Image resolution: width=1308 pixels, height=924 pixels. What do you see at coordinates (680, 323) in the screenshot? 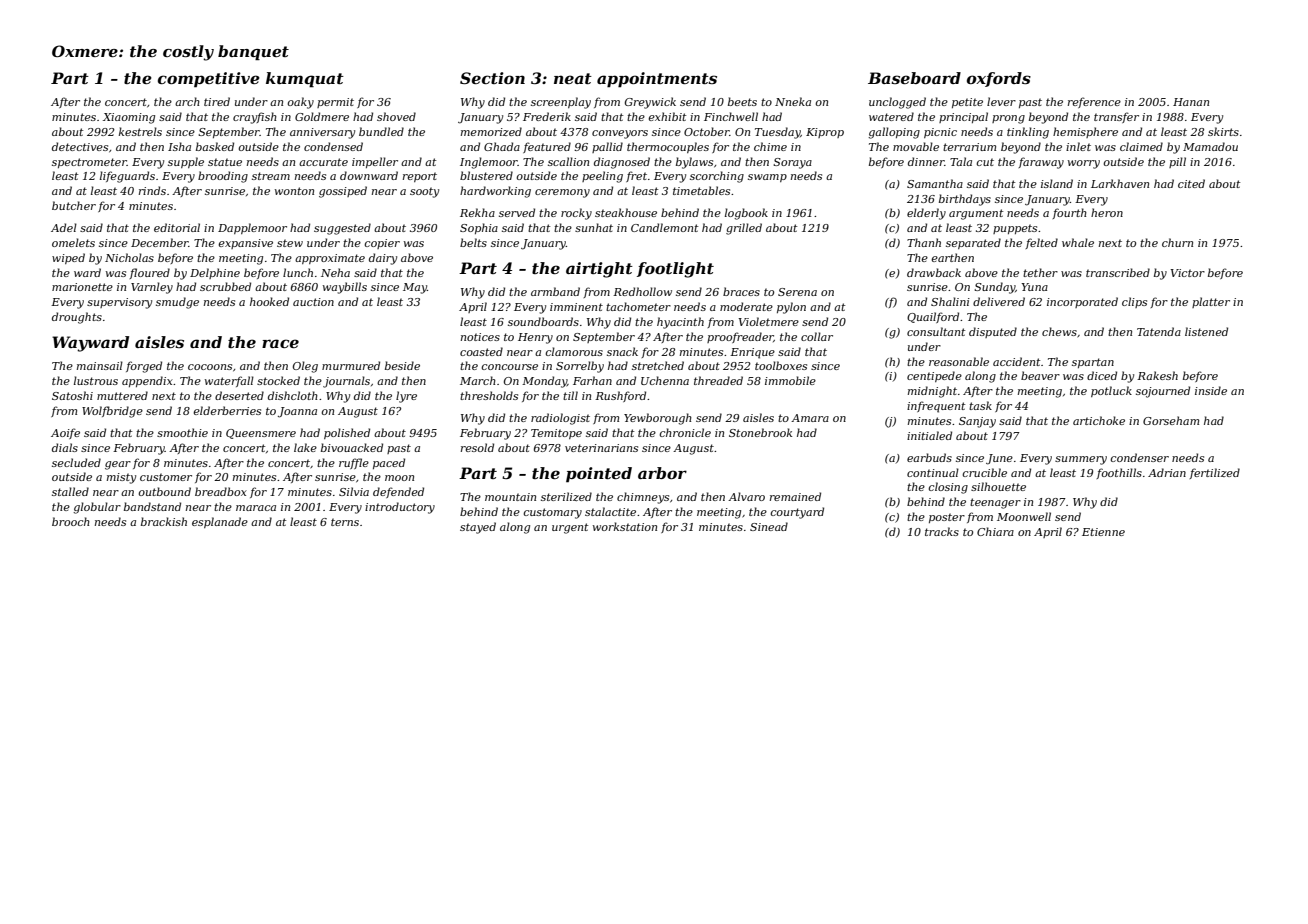
I see `hyacinth` at bounding box center [680, 323].
